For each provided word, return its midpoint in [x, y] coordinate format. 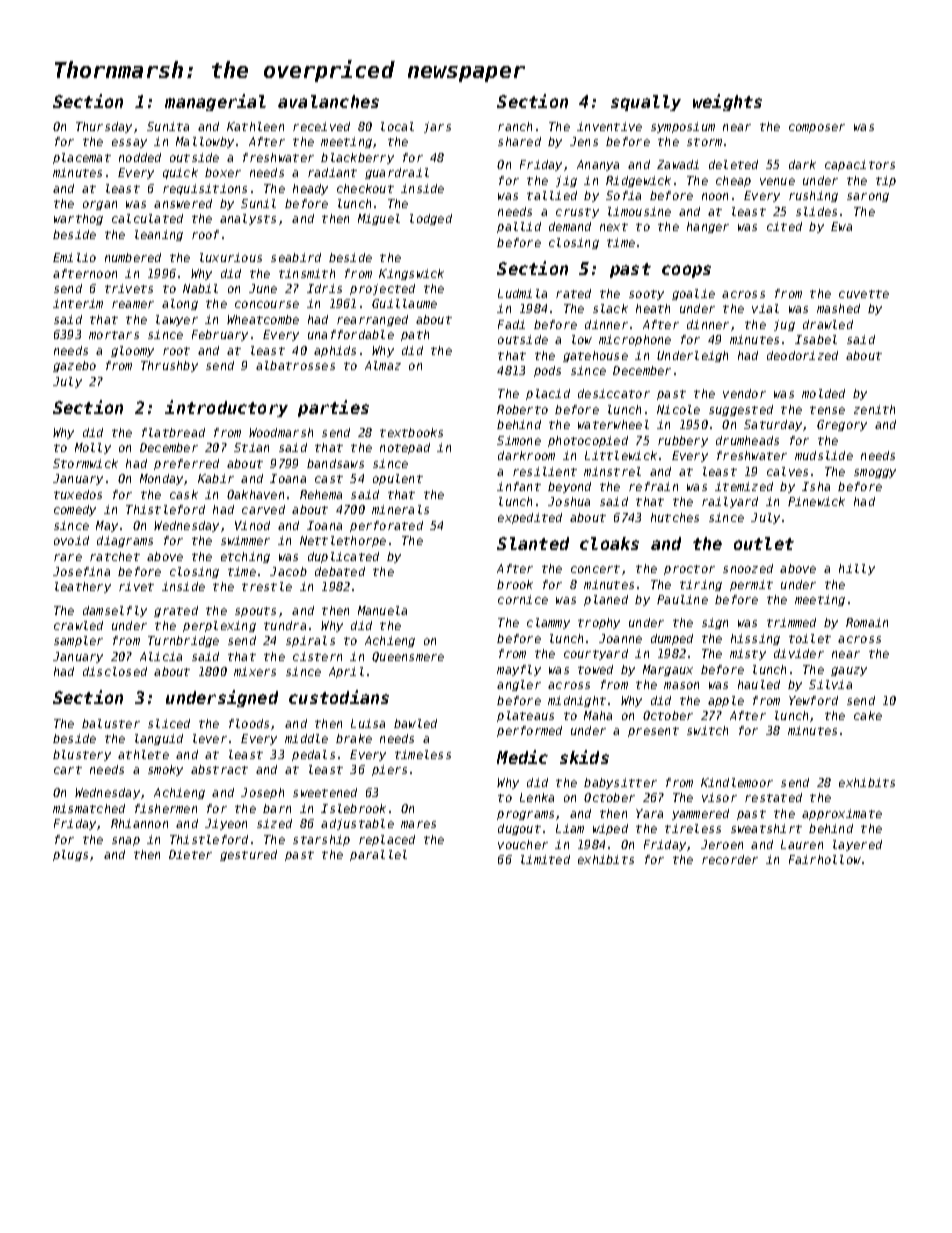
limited [545, 859]
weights [727, 102]
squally [646, 103]
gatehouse [595, 356]
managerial [215, 102]
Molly [93, 448]
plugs [70, 855]
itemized [744, 486]
